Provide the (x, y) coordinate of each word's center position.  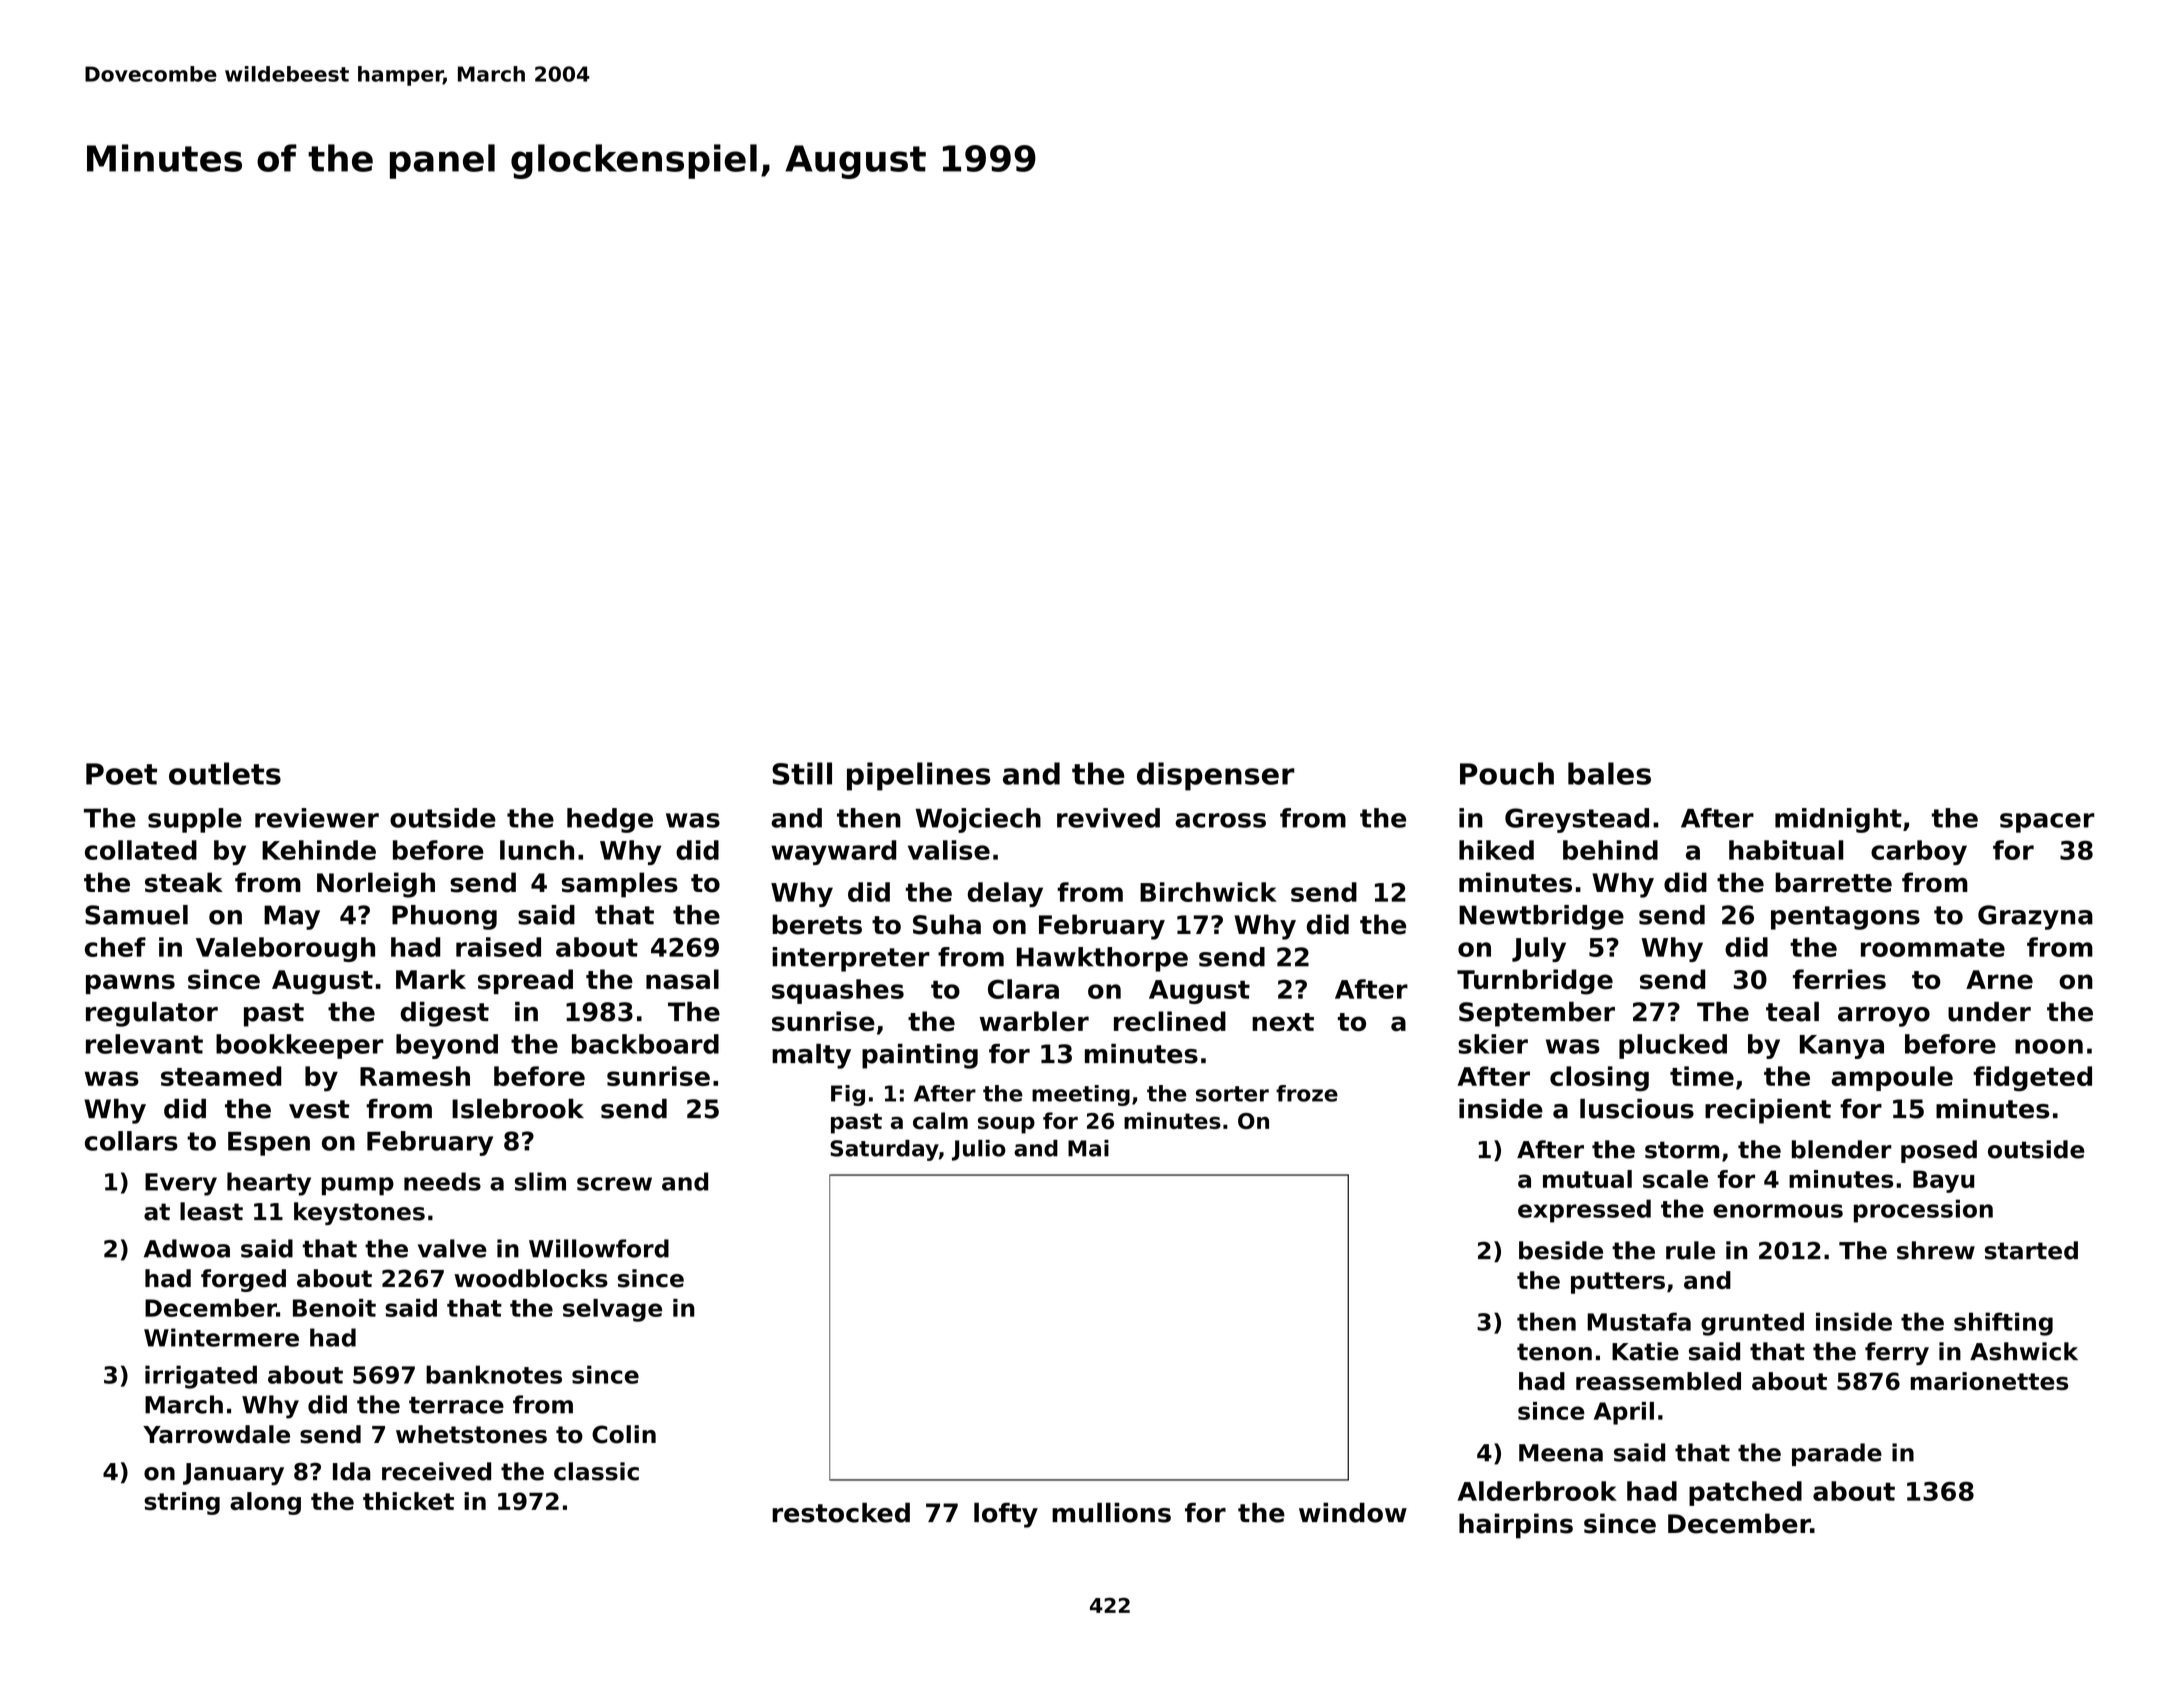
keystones (359, 1213)
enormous (1778, 1211)
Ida (351, 1471)
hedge (610, 820)
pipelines (919, 776)
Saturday (884, 1150)
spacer (2047, 823)
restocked (841, 1513)
